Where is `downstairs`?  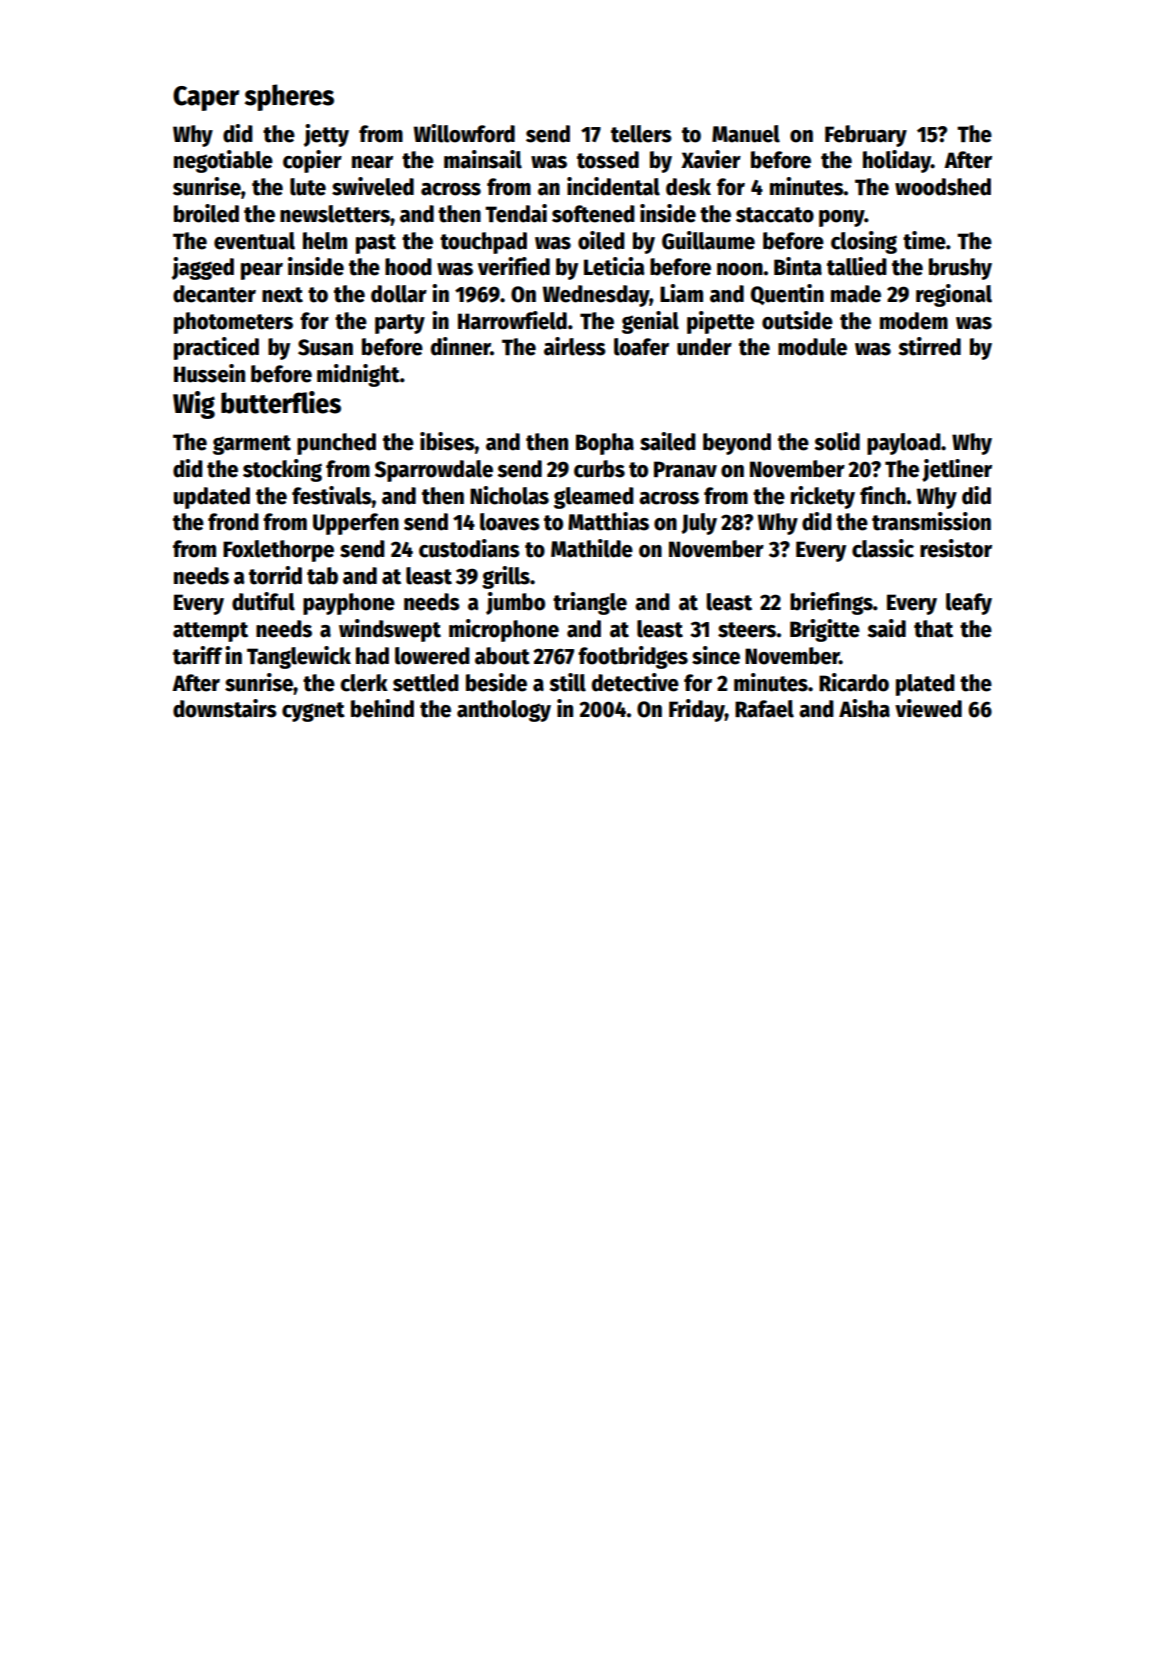 downstairs is located at coordinates (225, 708).
